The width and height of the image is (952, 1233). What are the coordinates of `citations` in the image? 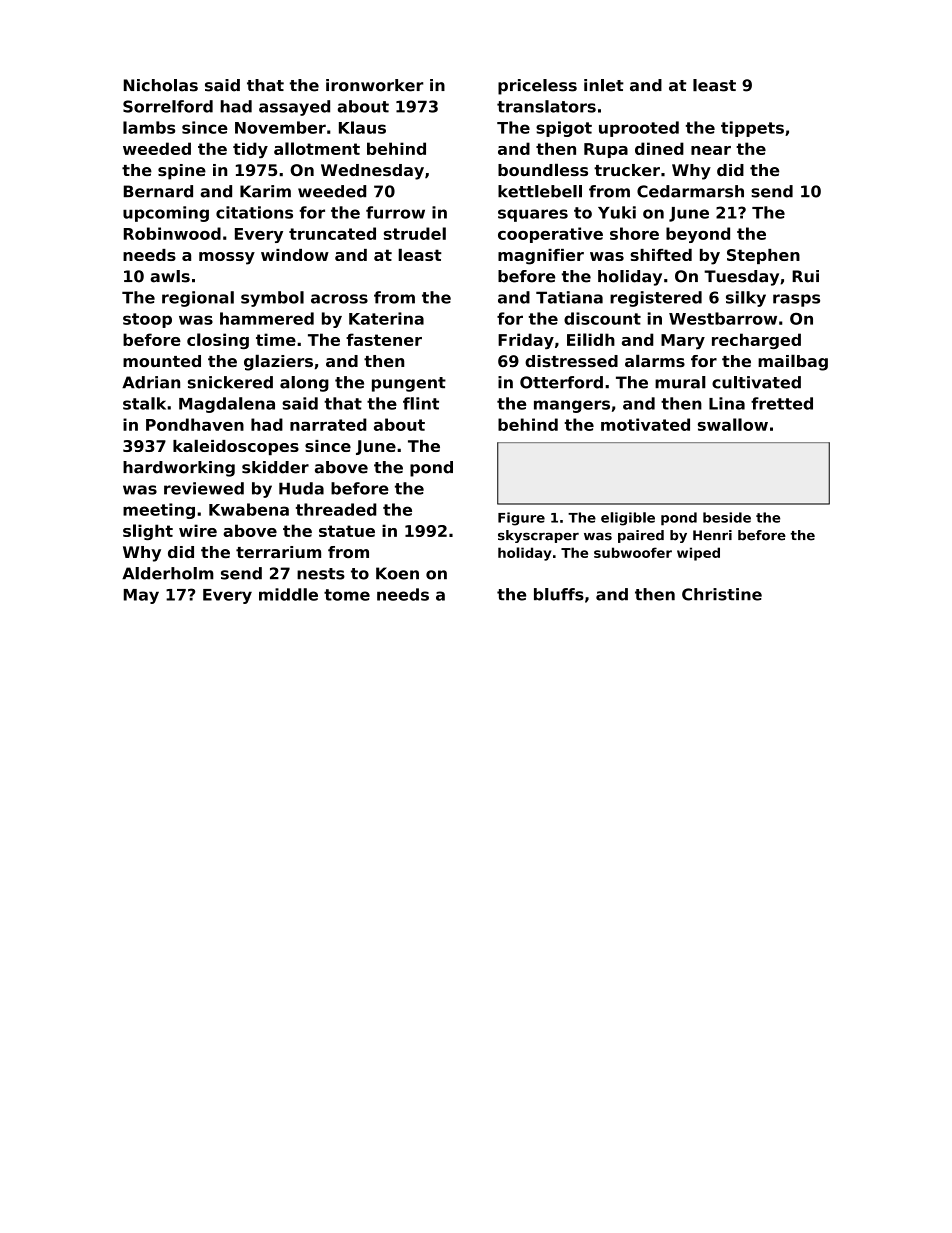 It's located at (254, 212).
